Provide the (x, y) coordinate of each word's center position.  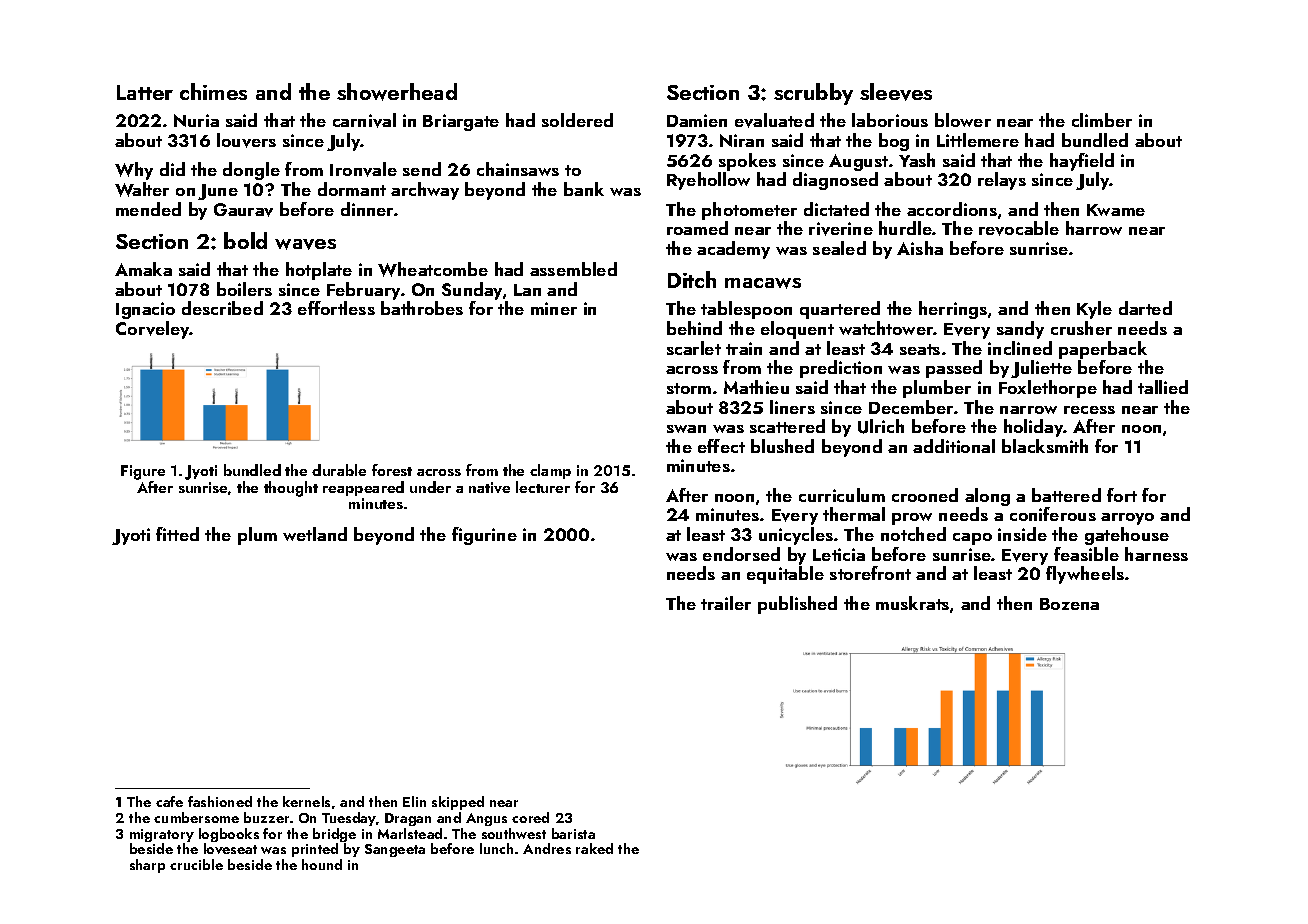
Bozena (1069, 604)
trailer (726, 603)
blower (963, 120)
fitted (177, 534)
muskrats (912, 603)
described (222, 308)
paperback (1103, 350)
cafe (169, 801)
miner (554, 308)
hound (322, 864)
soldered (577, 120)
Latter (145, 92)
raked (594, 848)
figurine (484, 536)
